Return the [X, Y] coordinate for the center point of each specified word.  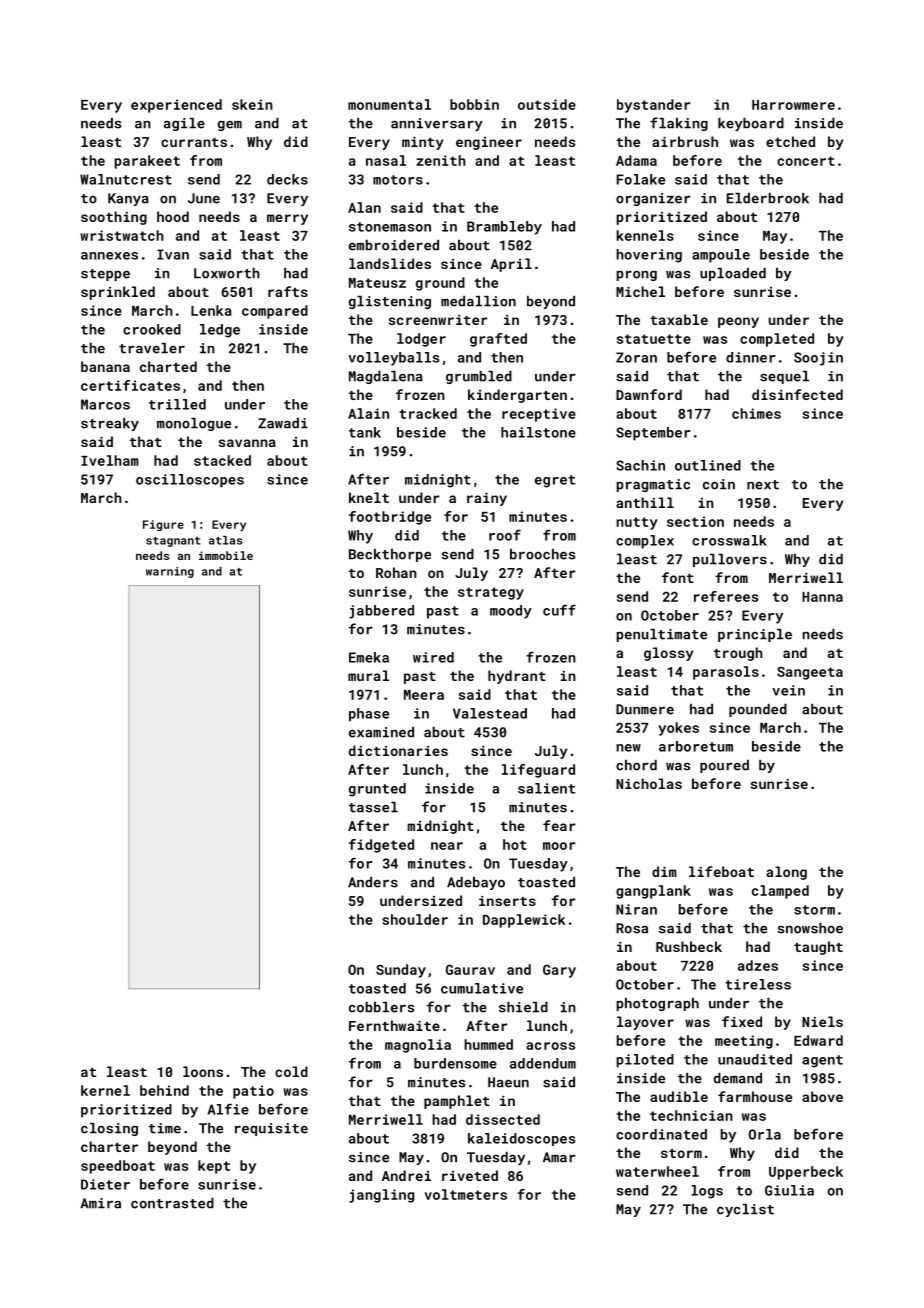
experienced [176, 106]
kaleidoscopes [521, 1139]
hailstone [538, 432]
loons [203, 1071]
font [678, 577]
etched [790, 141]
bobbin [474, 104]
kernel [105, 1090]
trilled [177, 404]
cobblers [381, 1007]
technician [691, 1115]
